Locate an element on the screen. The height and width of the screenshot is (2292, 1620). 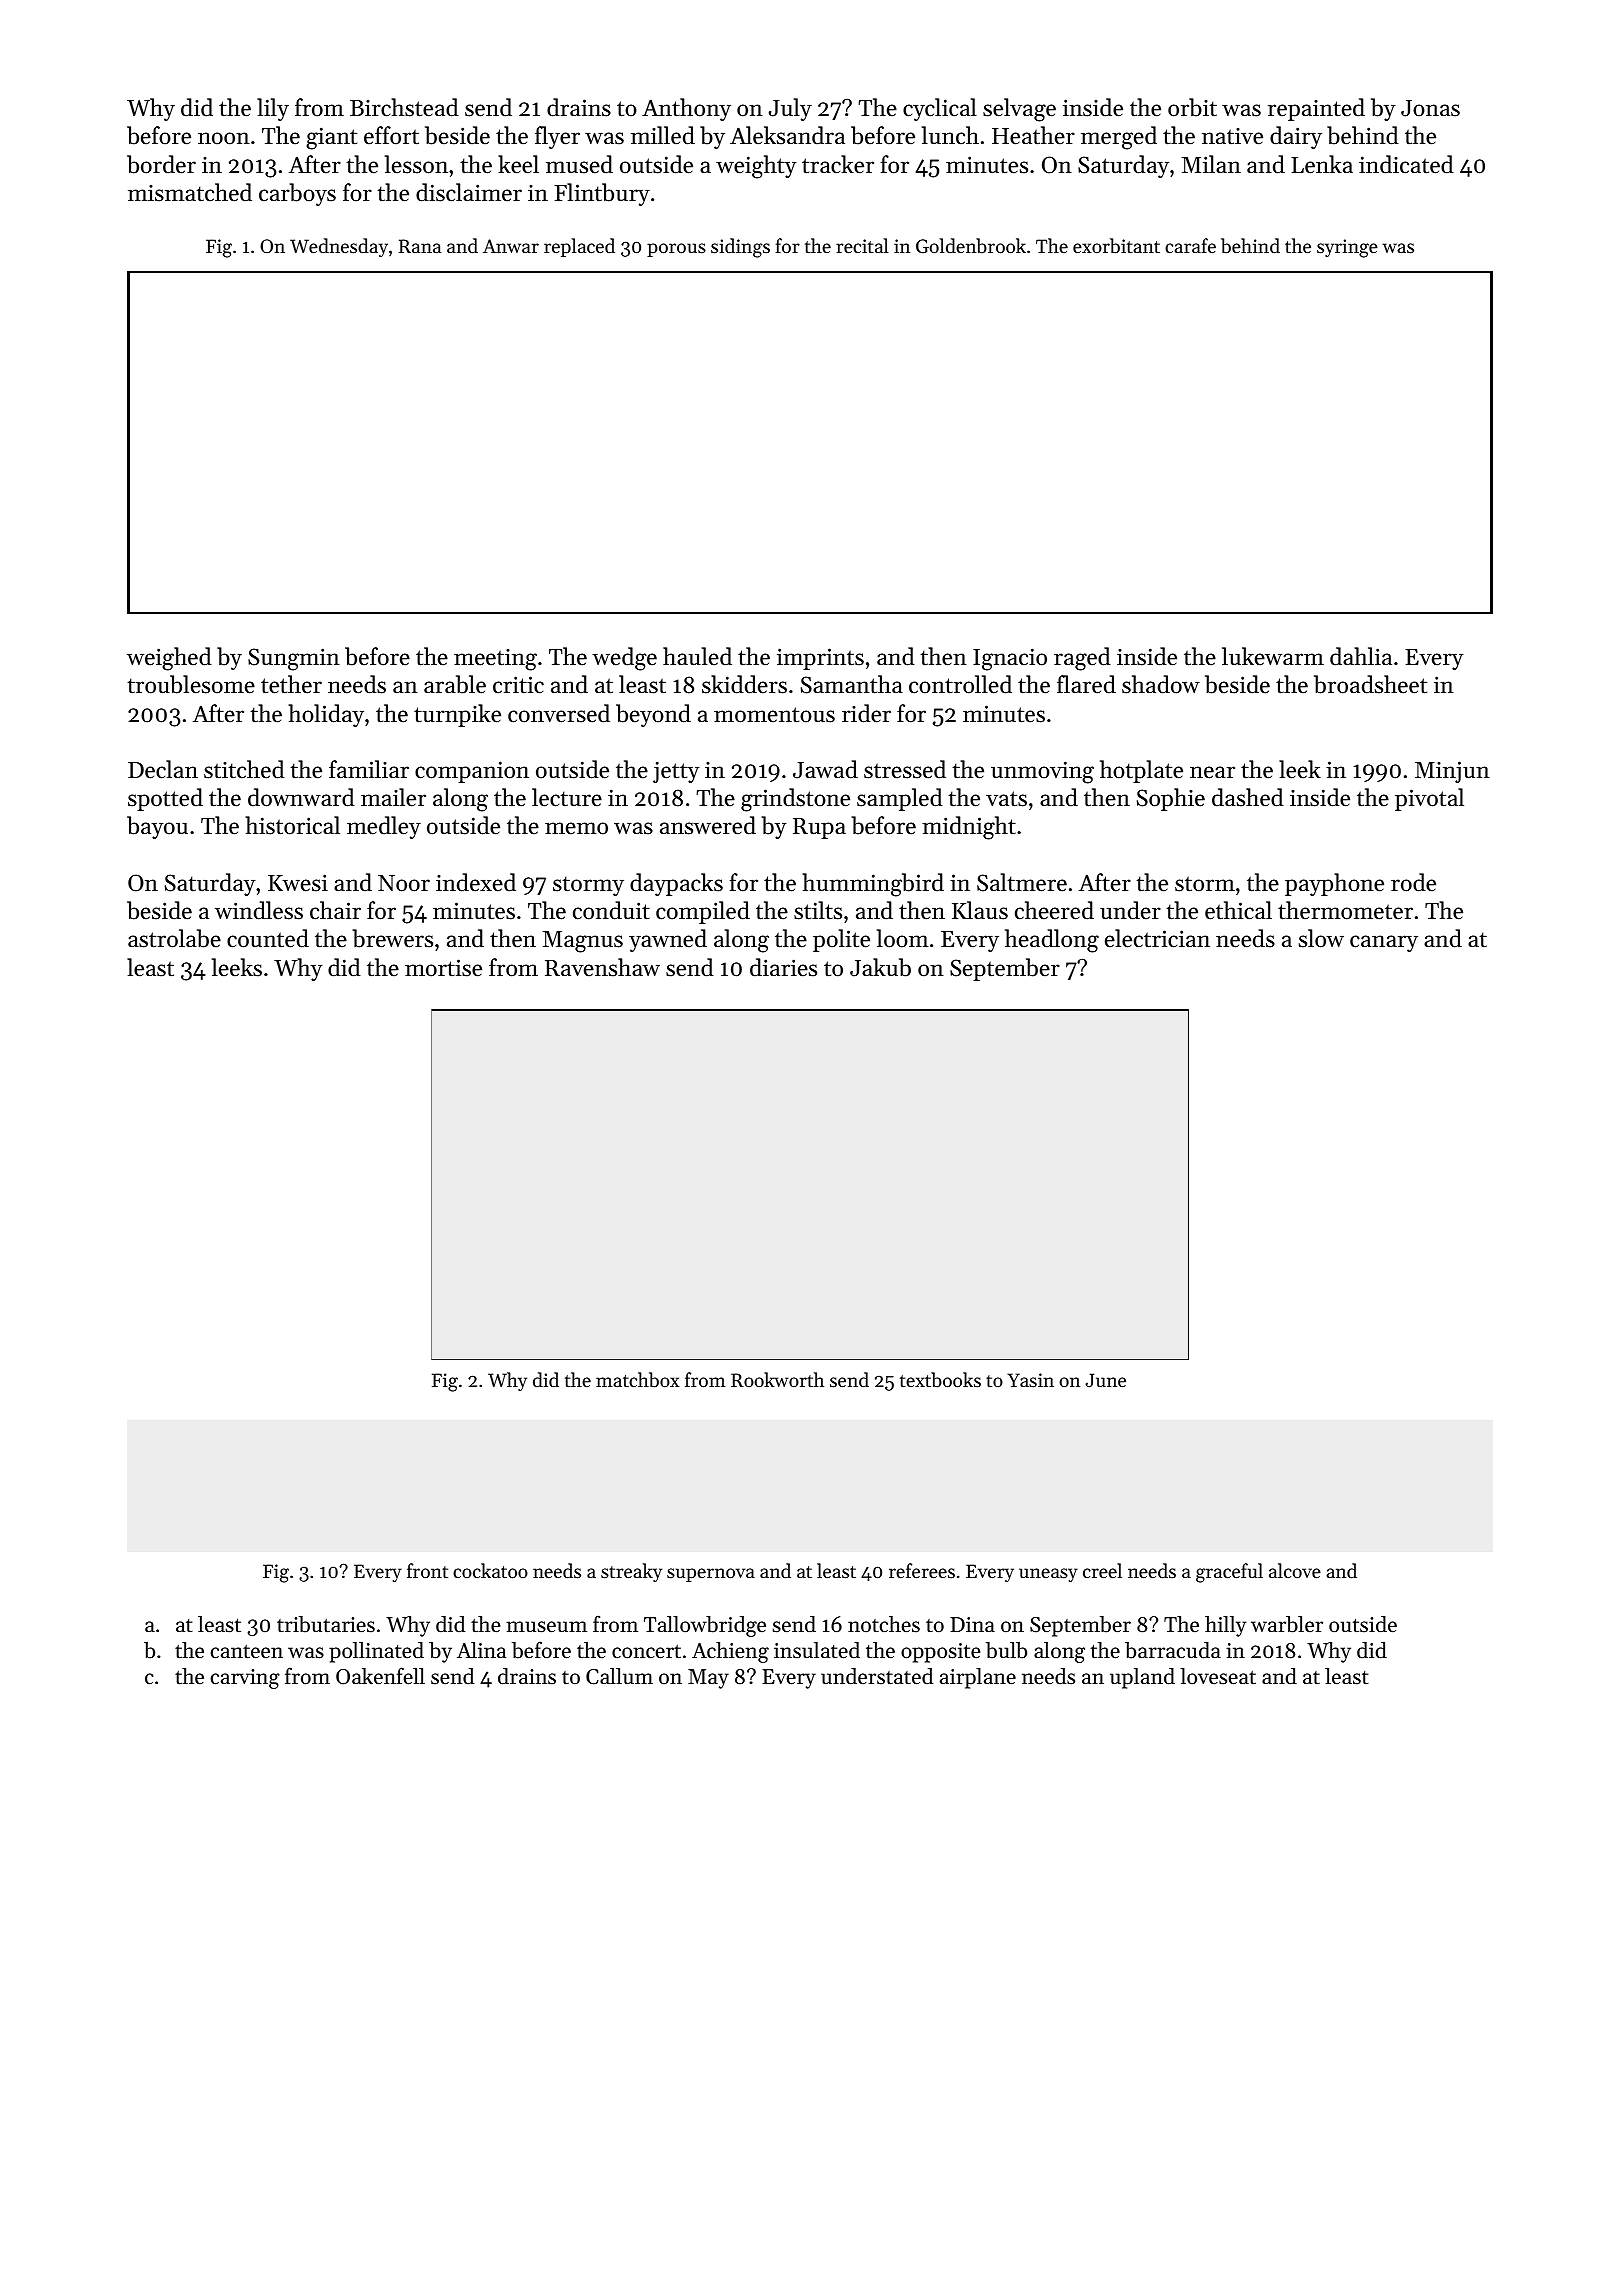
July is located at coordinates (790, 109).
